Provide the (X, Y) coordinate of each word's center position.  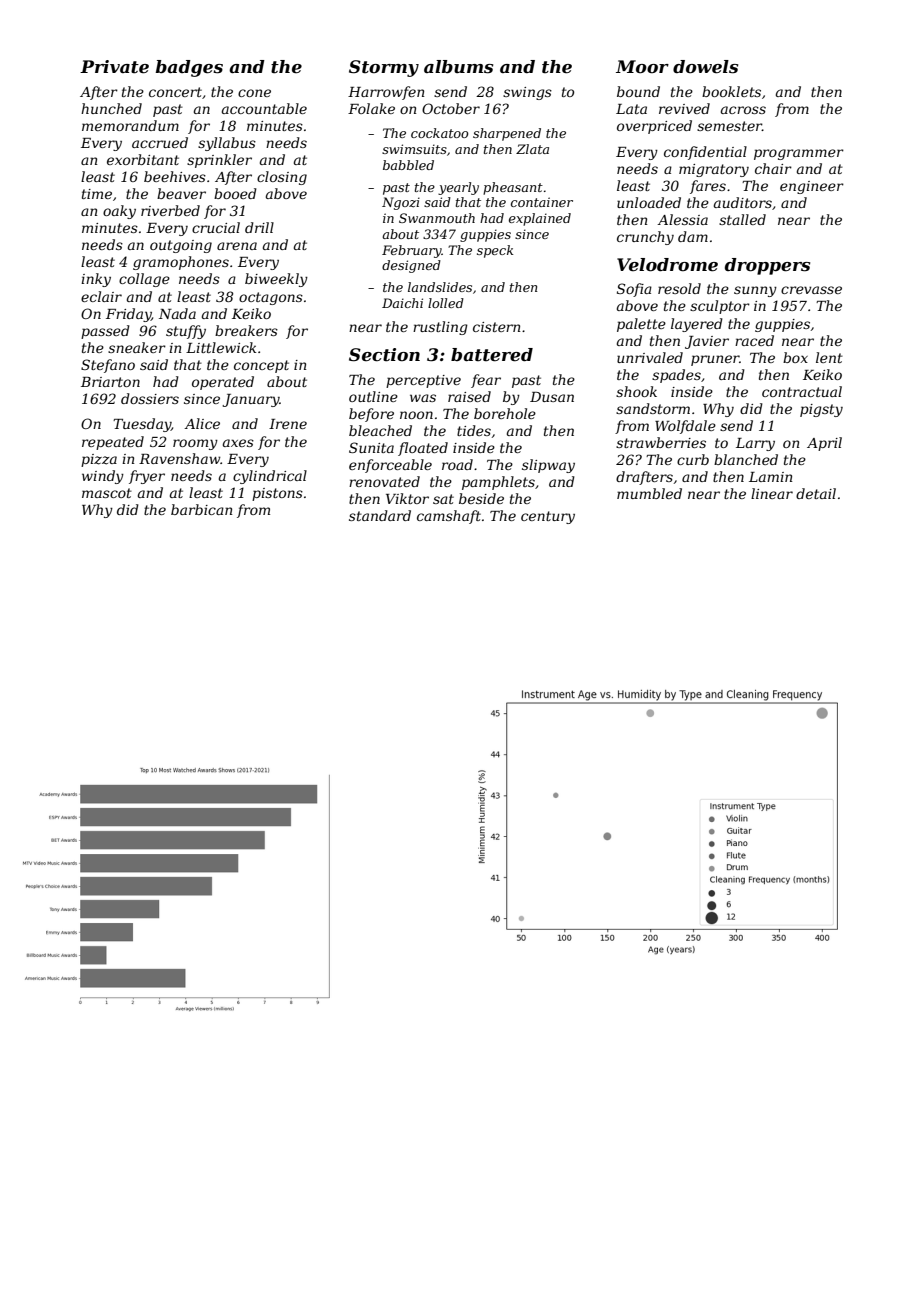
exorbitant (143, 159)
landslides (440, 287)
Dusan (552, 397)
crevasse (811, 290)
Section (384, 355)
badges (189, 68)
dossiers (150, 398)
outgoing (181, 246)
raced (754, 340)
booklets (731, 91)
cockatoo (440, 133)
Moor (642, 67)
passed (105, 332)
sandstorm (653, 408)
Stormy (384, 68)
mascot (107, 493)
